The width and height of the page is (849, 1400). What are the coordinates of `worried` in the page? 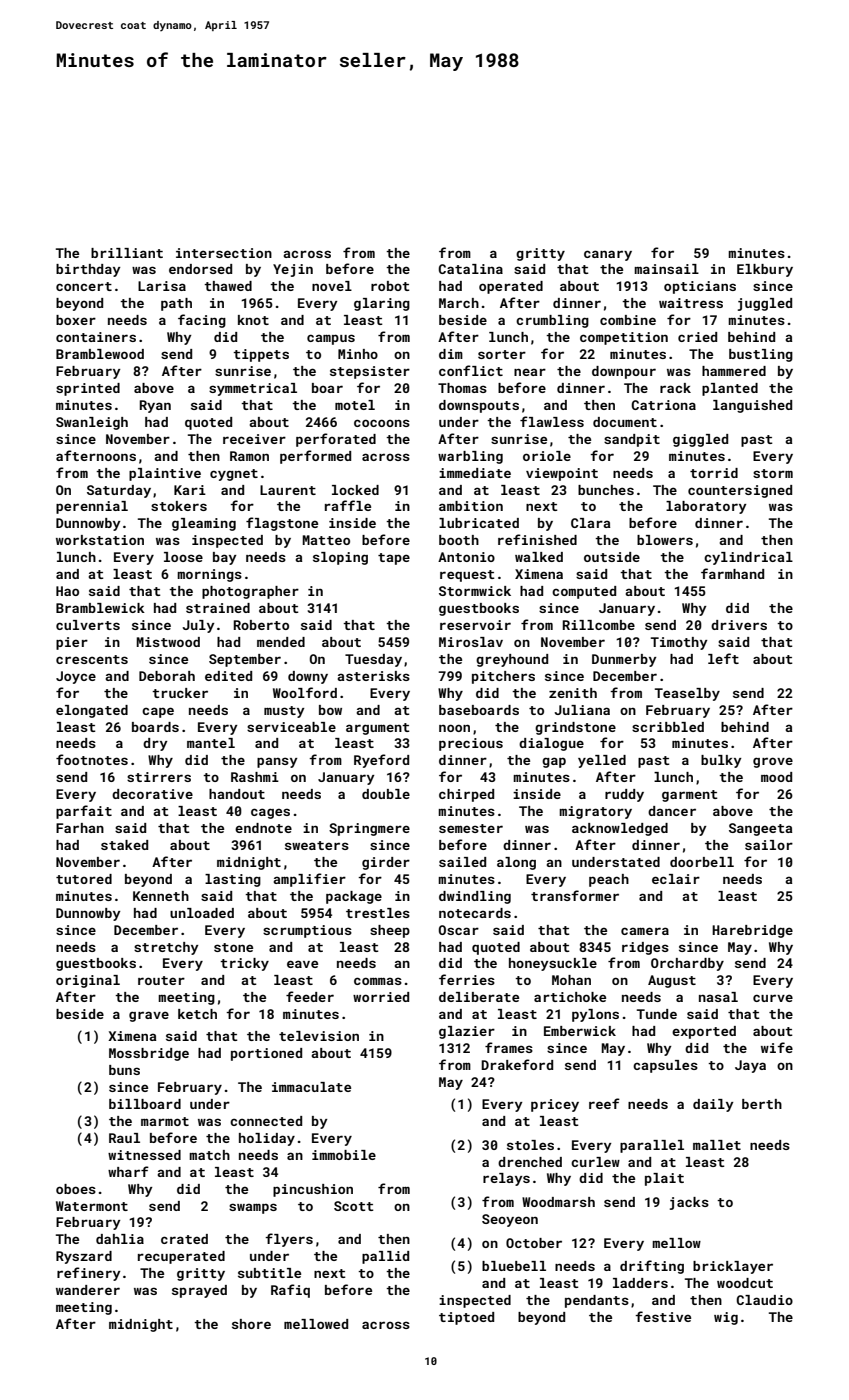 It's located at (381, 997).
